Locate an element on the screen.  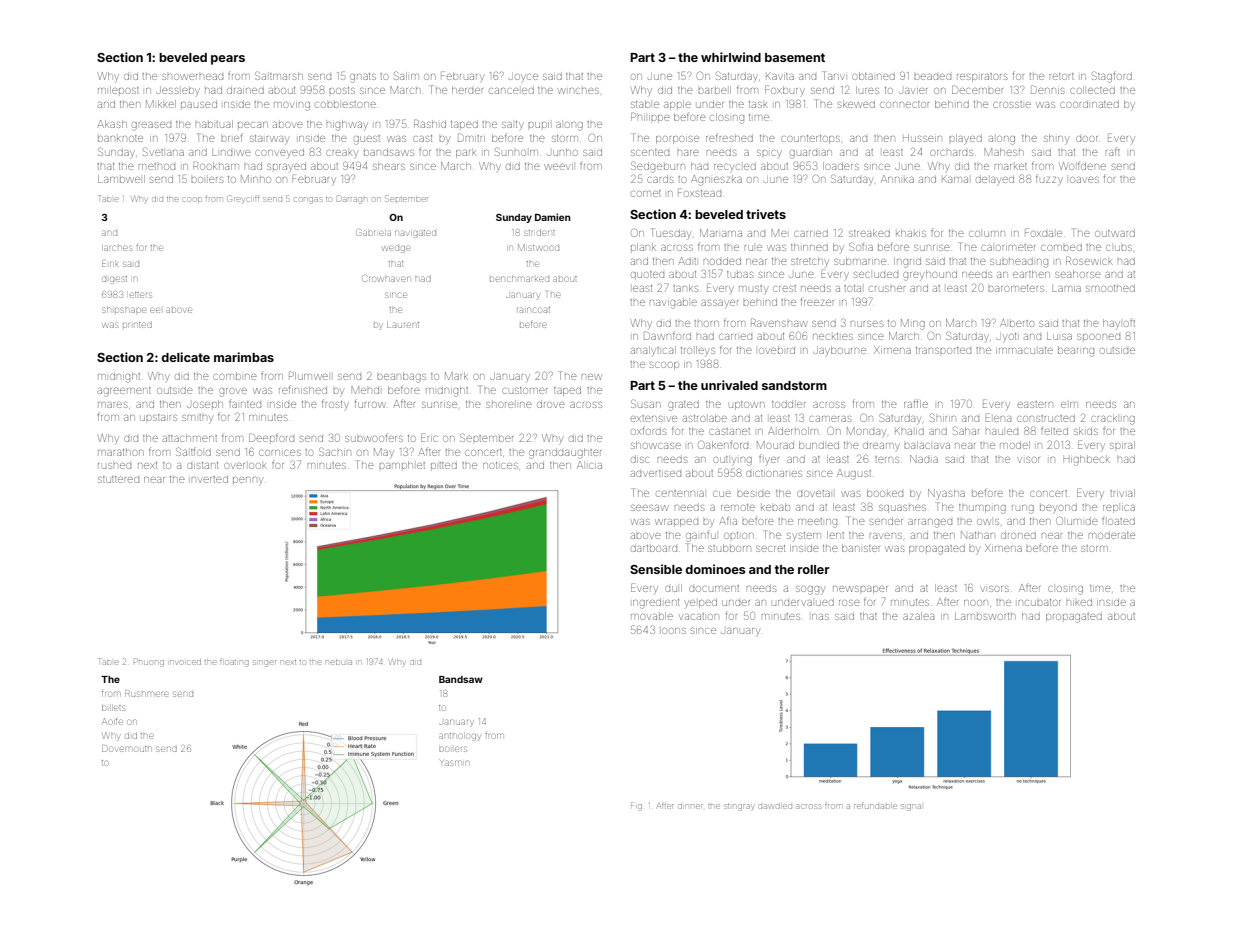
stairway is located at coordinates (269, 139).
